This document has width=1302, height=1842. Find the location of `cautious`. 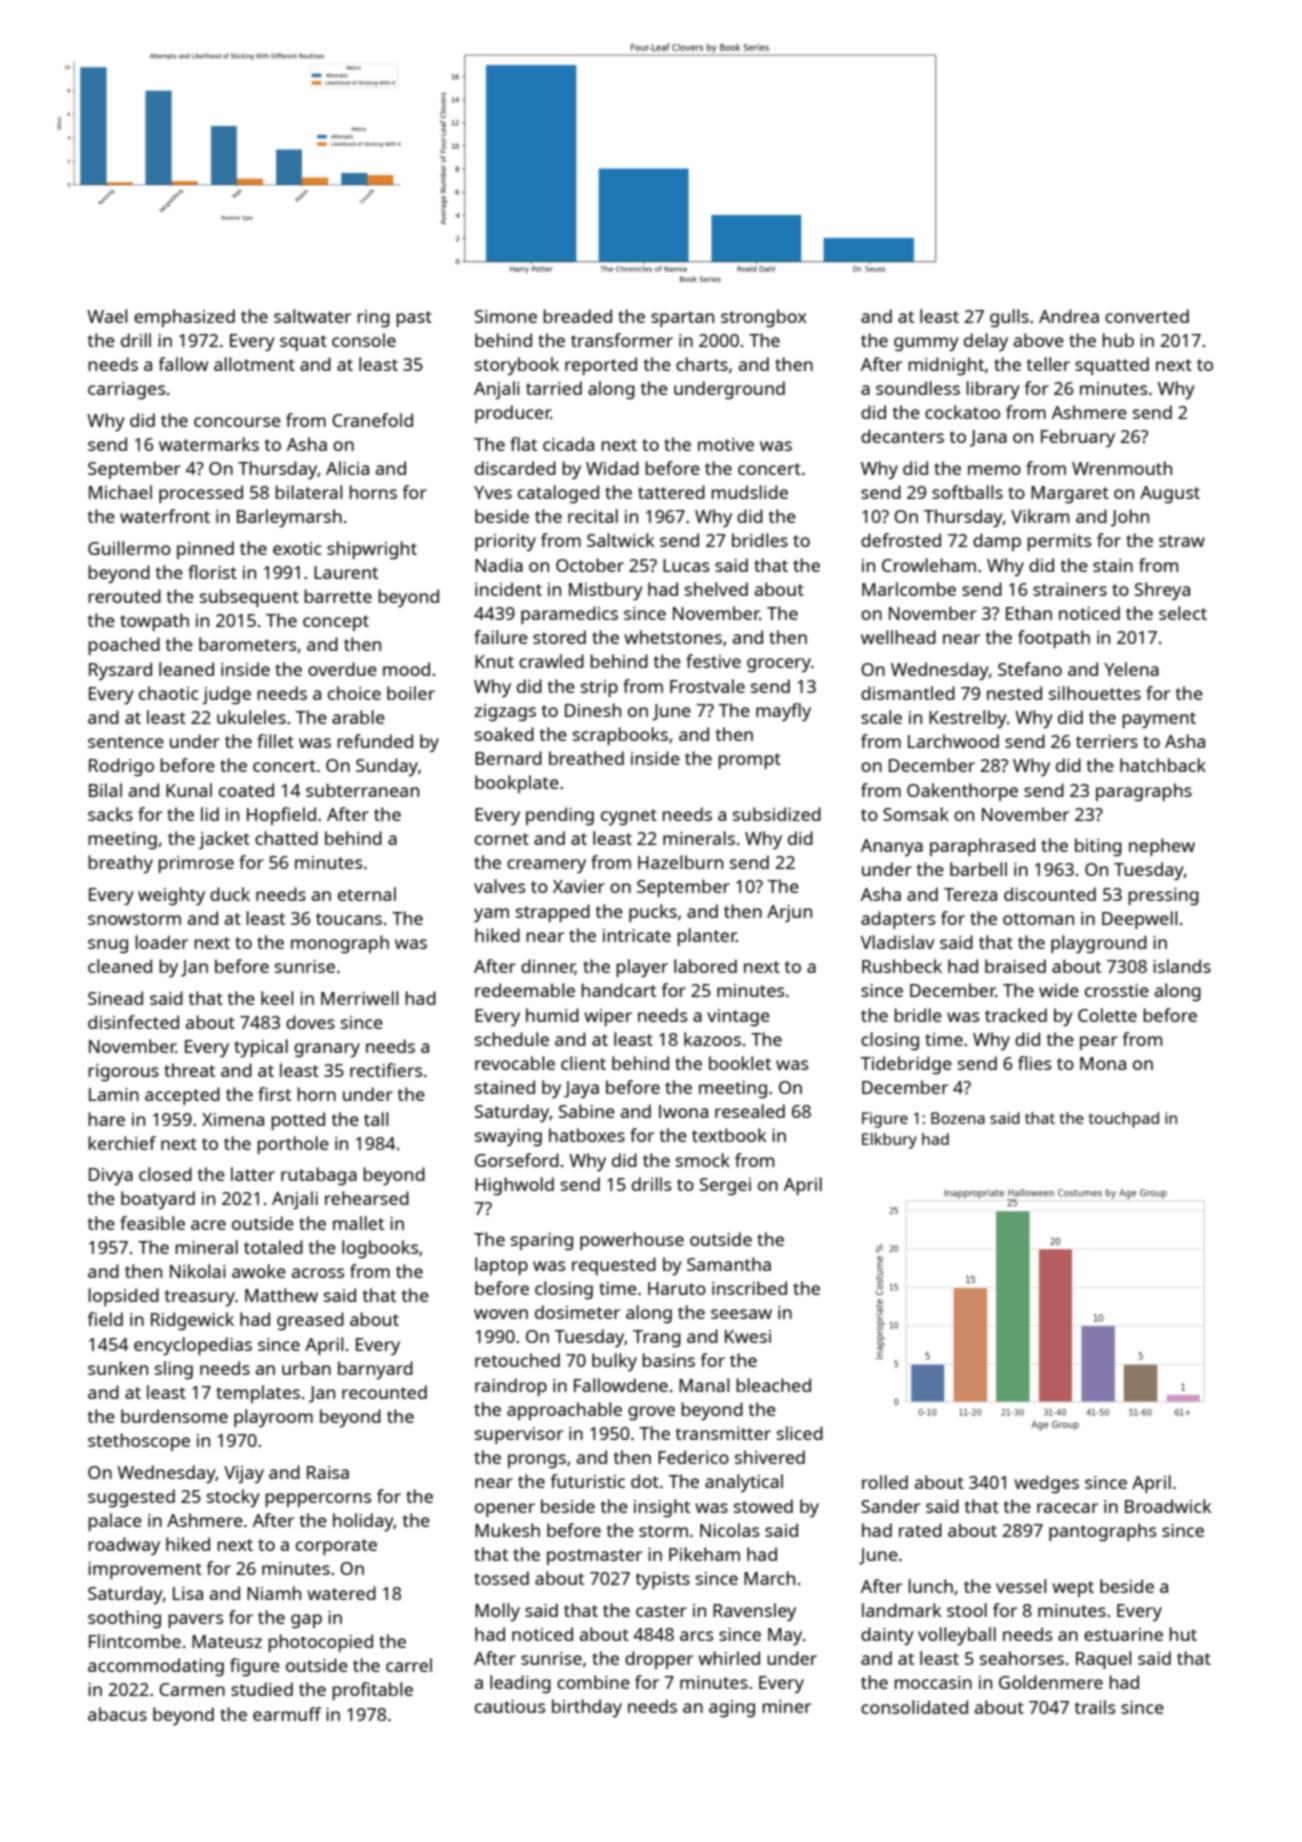

cautious is located at coordinates (510, 1706).
